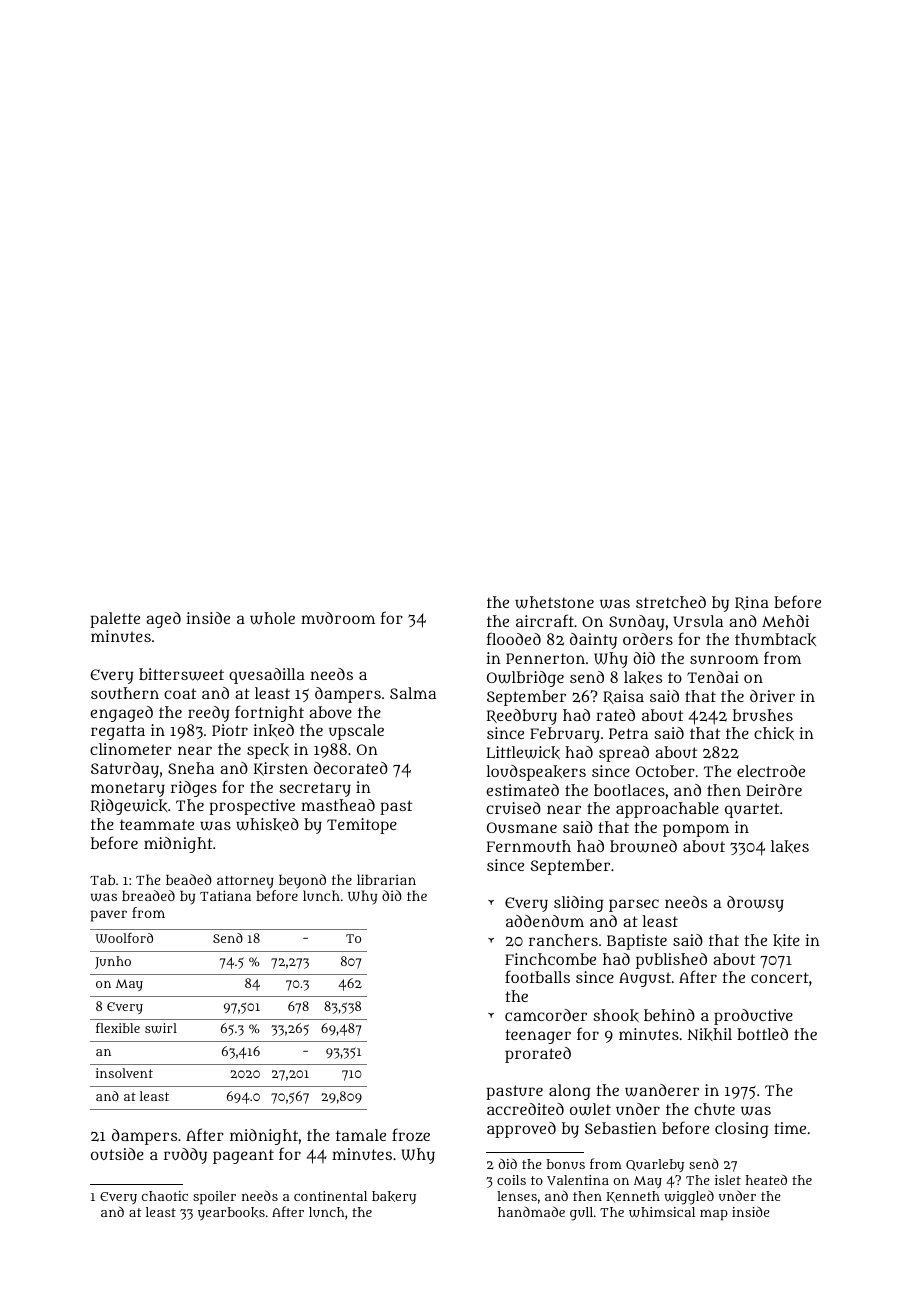 The width and height of the screenshot is (924, 1314). Describe the element at coordinates (762, 1034) in the screenshot. I see `bottled` at that location.
